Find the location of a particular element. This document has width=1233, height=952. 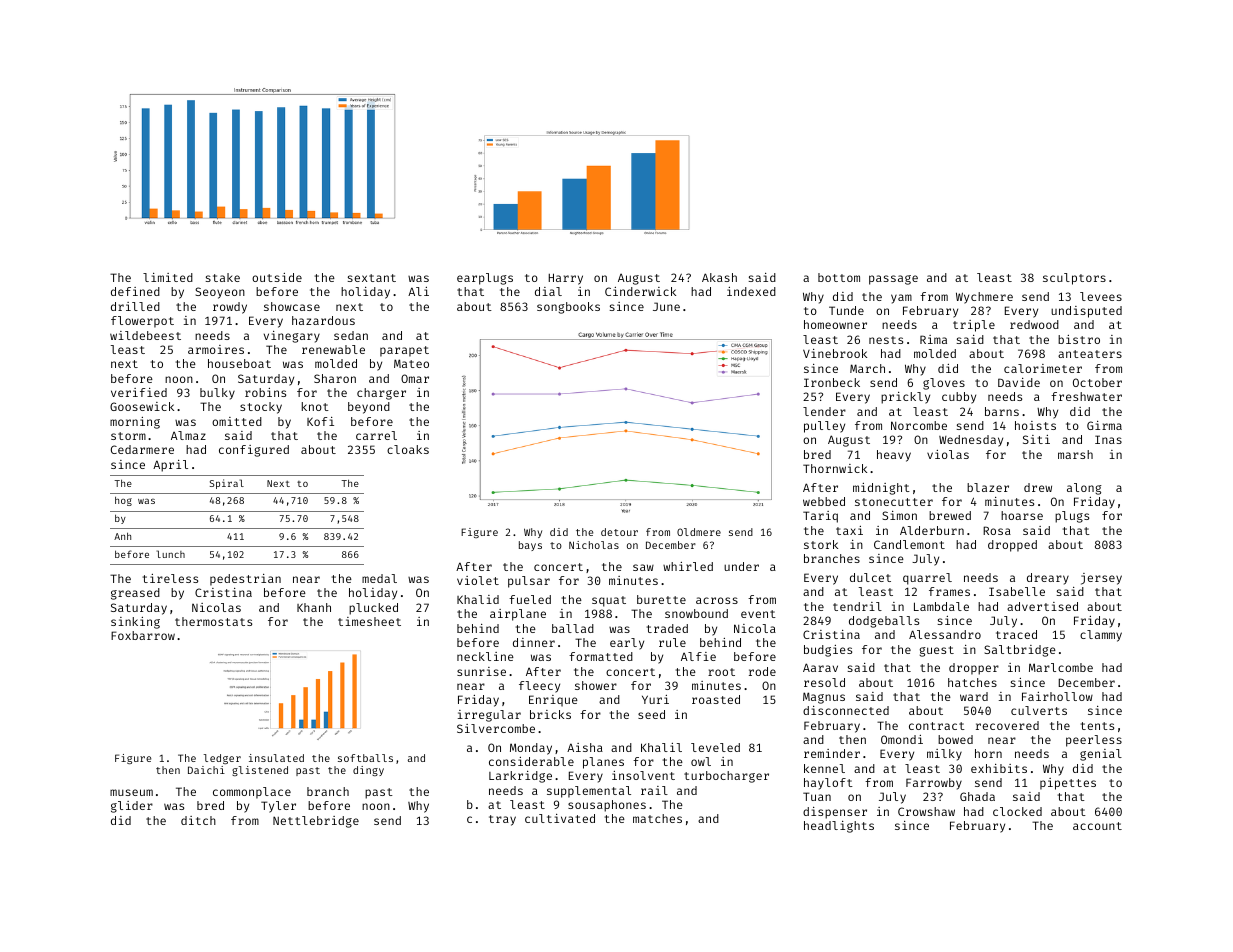

defined is located at coordinates (135, 291).
